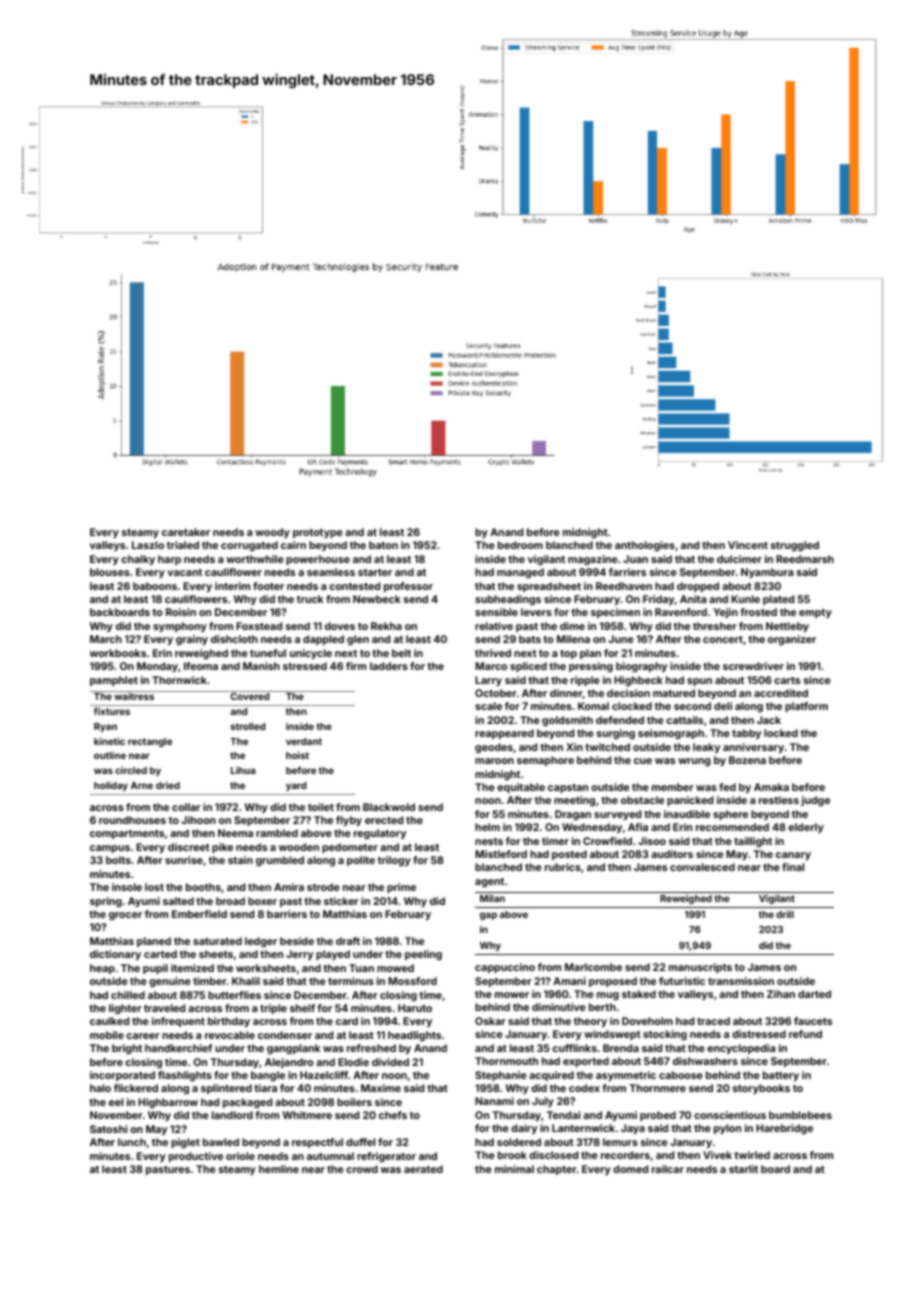 The image size is (924, 1308). What do you see at coordinates (186, 532) in the image?
I see `caretaker` at bounding box center [186, 532].
